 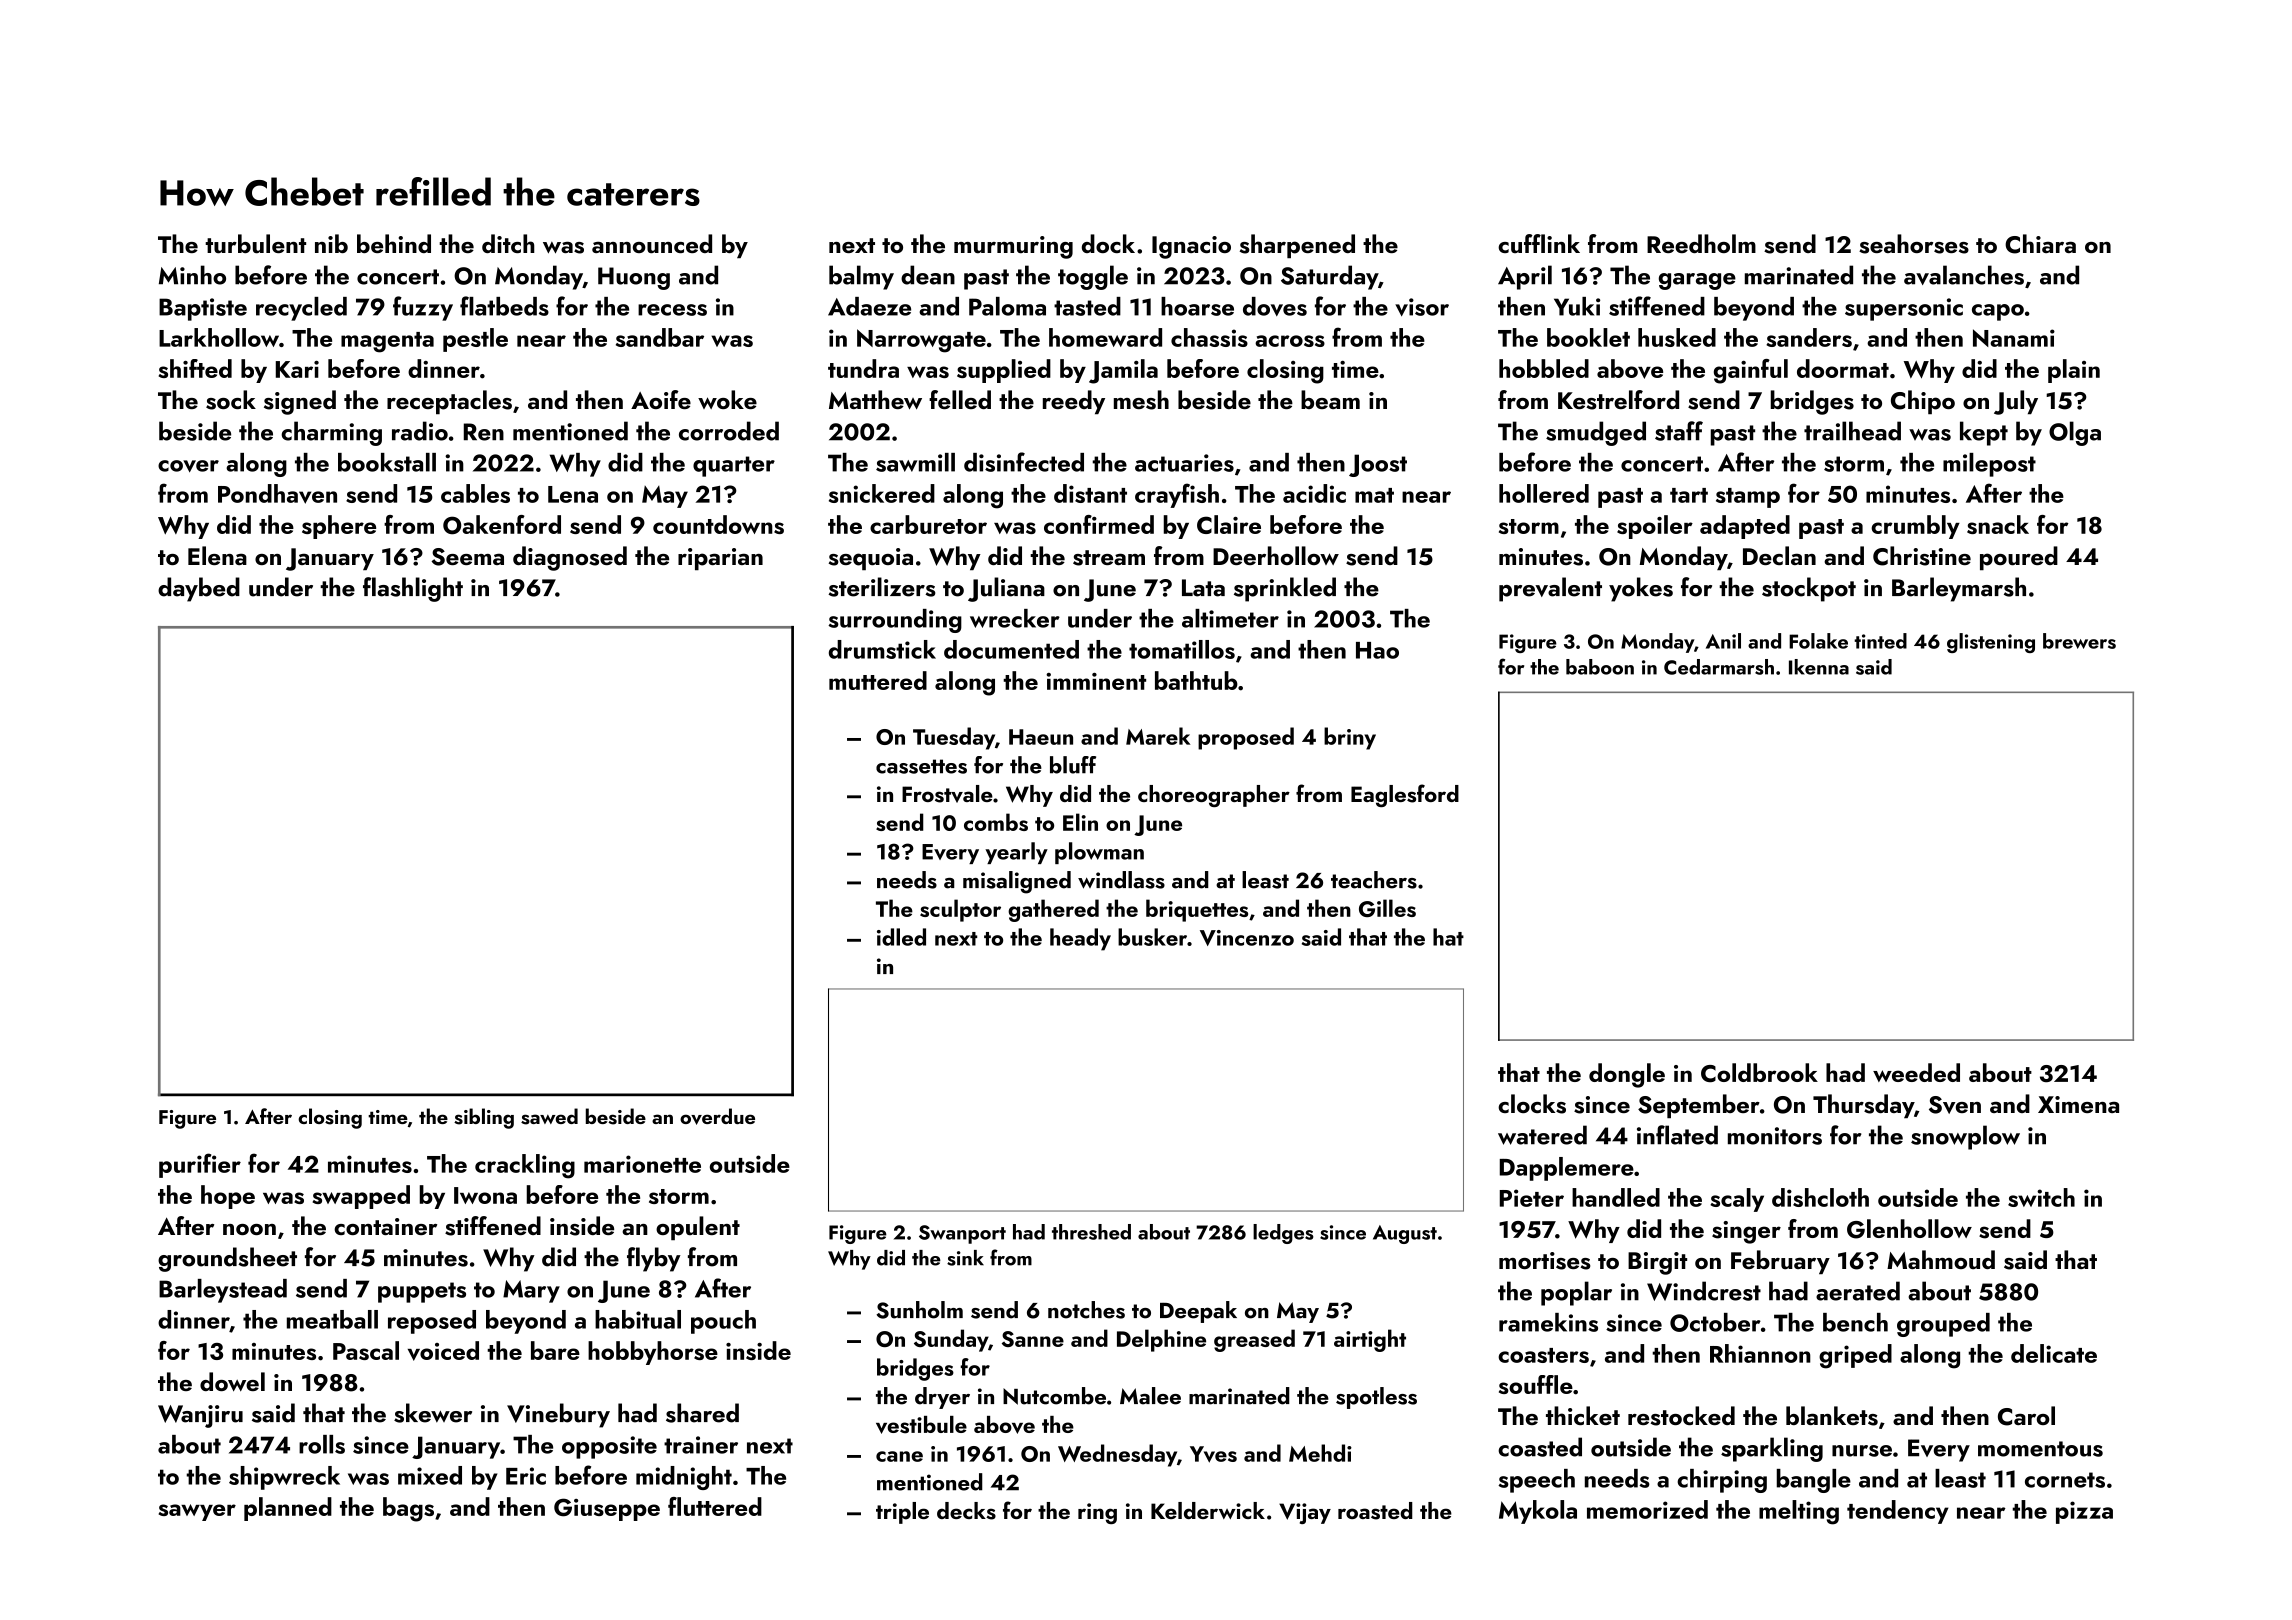 What do you see at coordinates (869, 306) in the page?
I see `Adaeze` at bounding box center [869, 306].
